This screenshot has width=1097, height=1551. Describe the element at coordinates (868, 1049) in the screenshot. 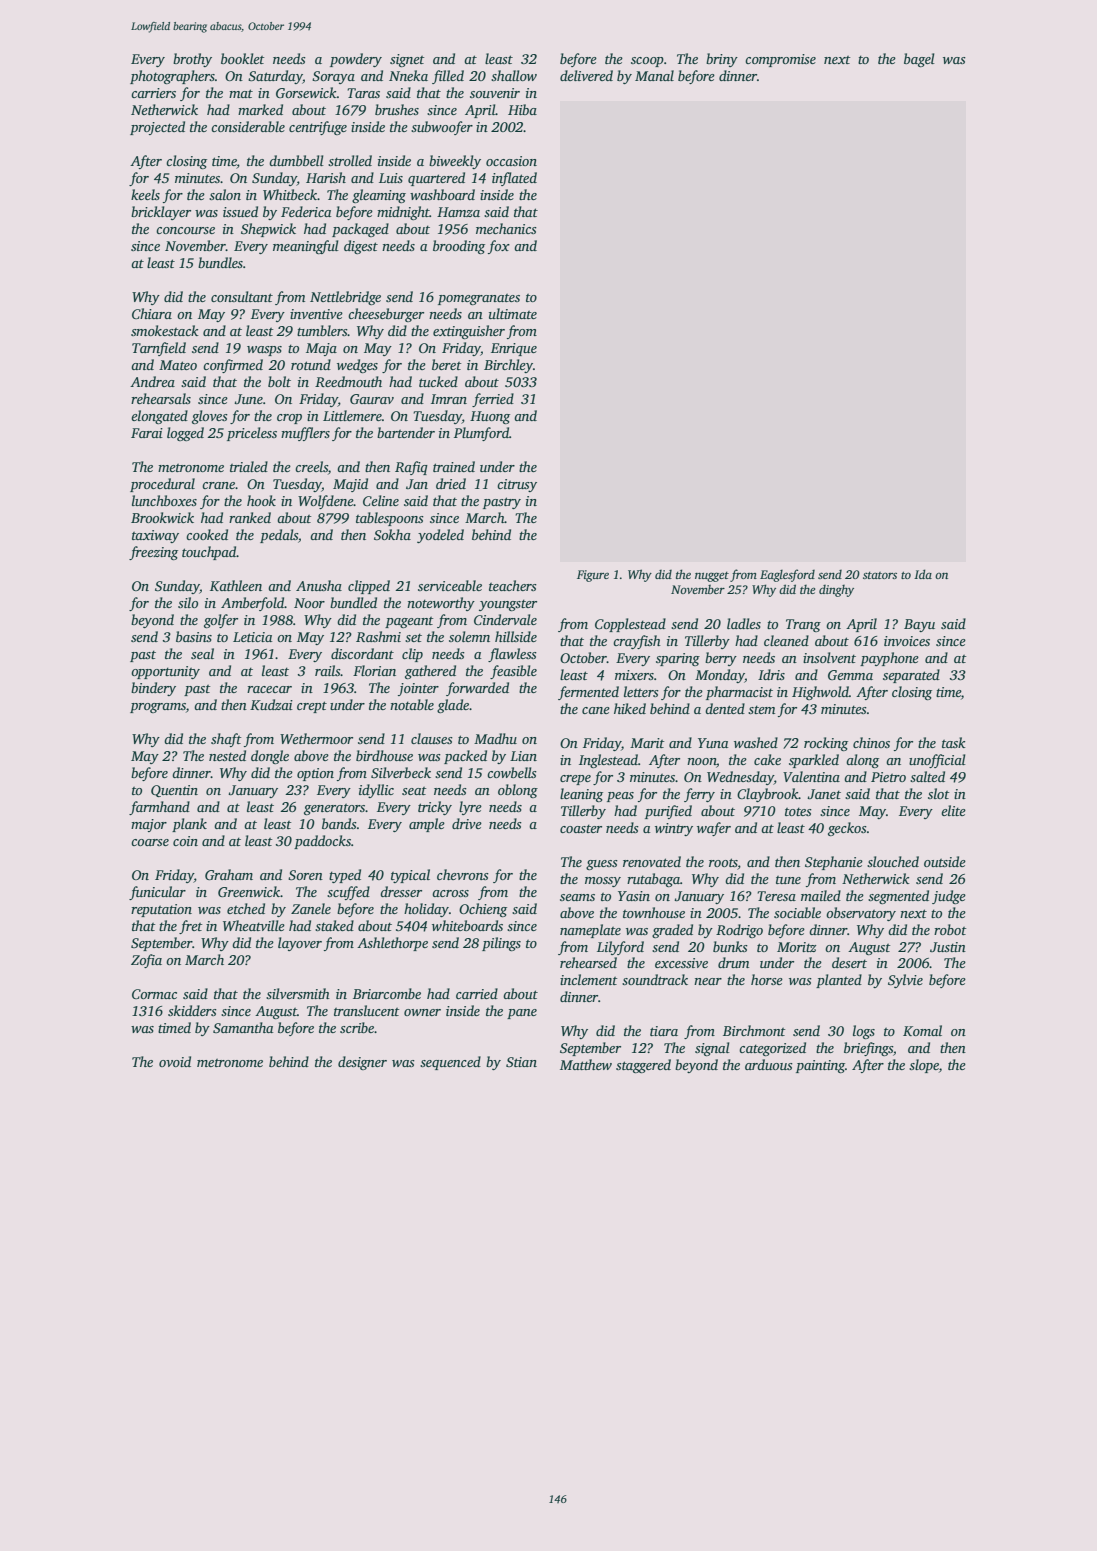

I see `briefings` at that location.
